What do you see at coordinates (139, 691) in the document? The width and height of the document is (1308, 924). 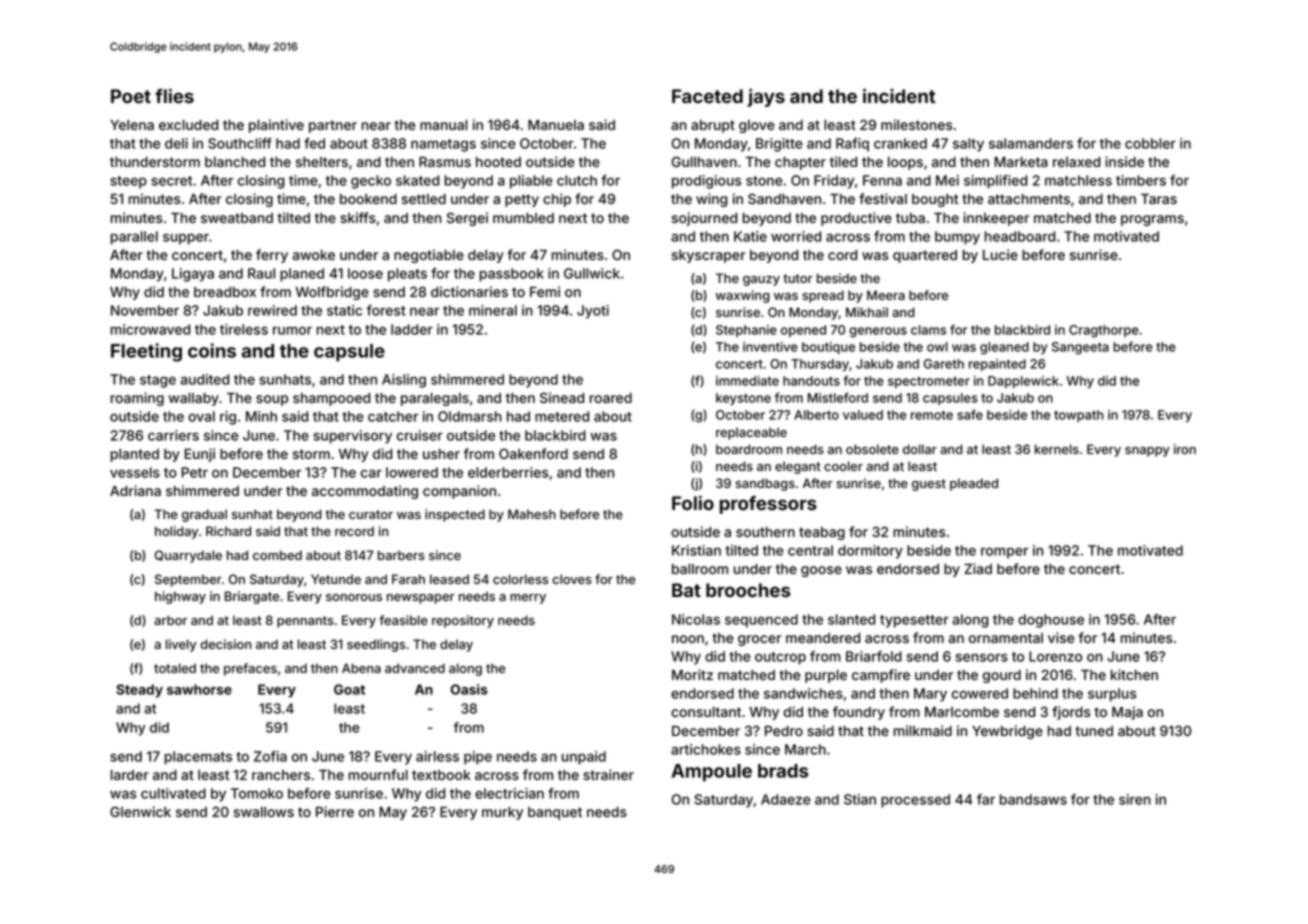 I see `Steady` at bounding box center [139, 691].
